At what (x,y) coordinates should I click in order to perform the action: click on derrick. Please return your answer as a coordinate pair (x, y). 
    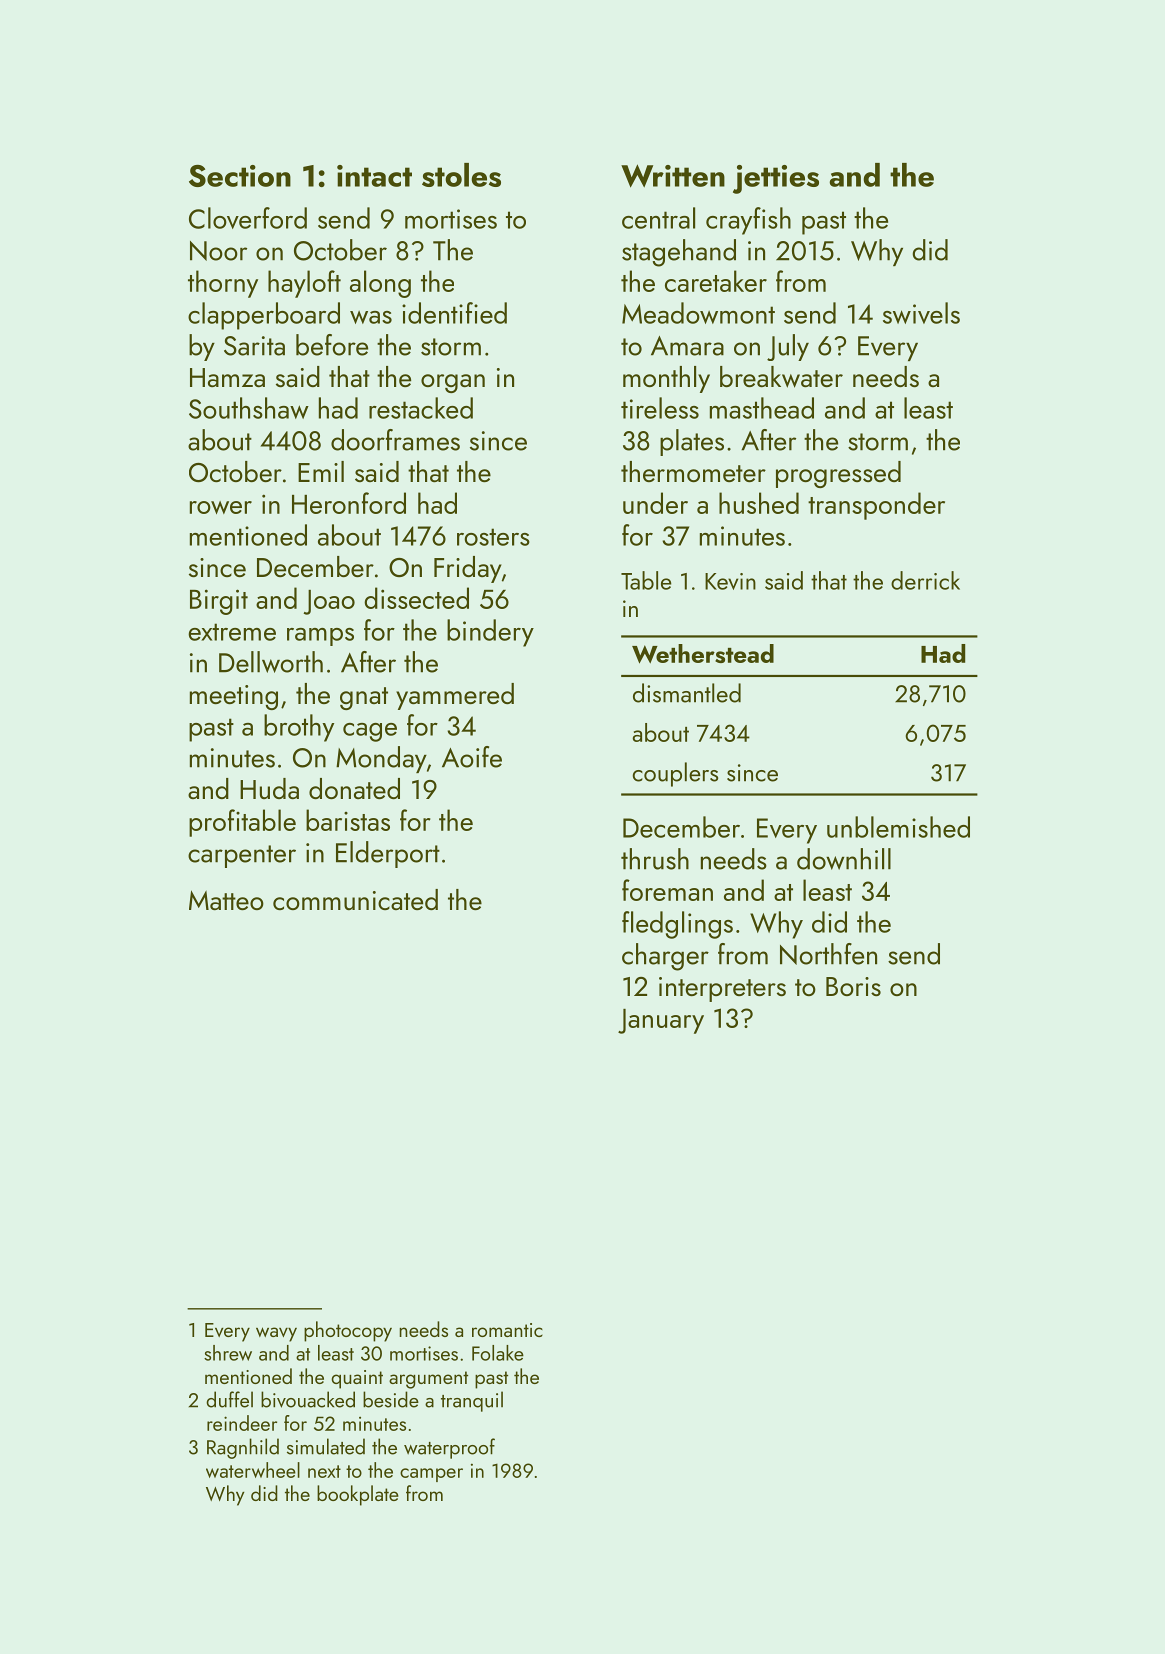
    Looking at the image, I should click on (925, 580).
